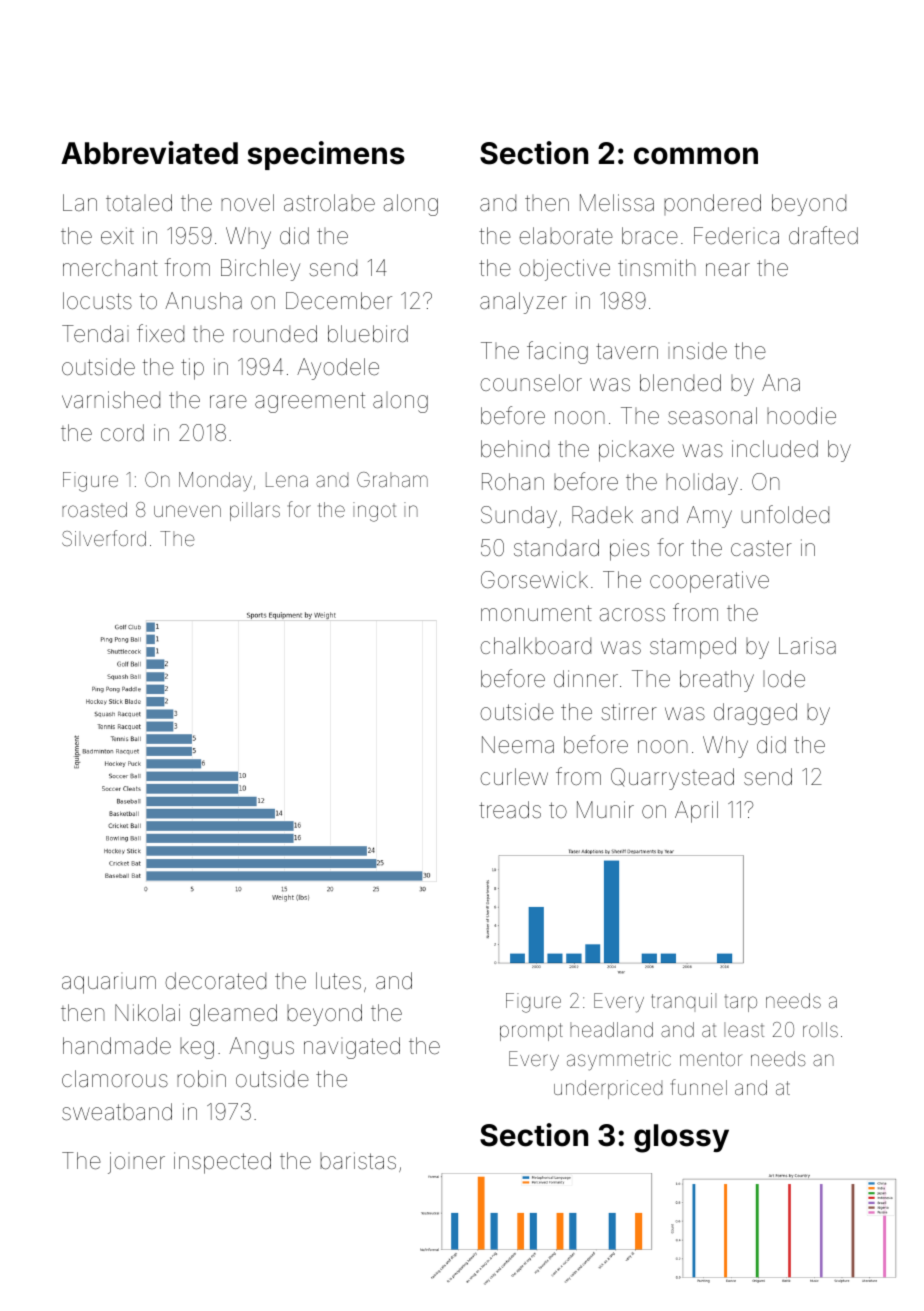 The width and height of the document is (924, 1311). Describe the element at coordinates (807, 646) in the document. I see `Larisa` at that location.
